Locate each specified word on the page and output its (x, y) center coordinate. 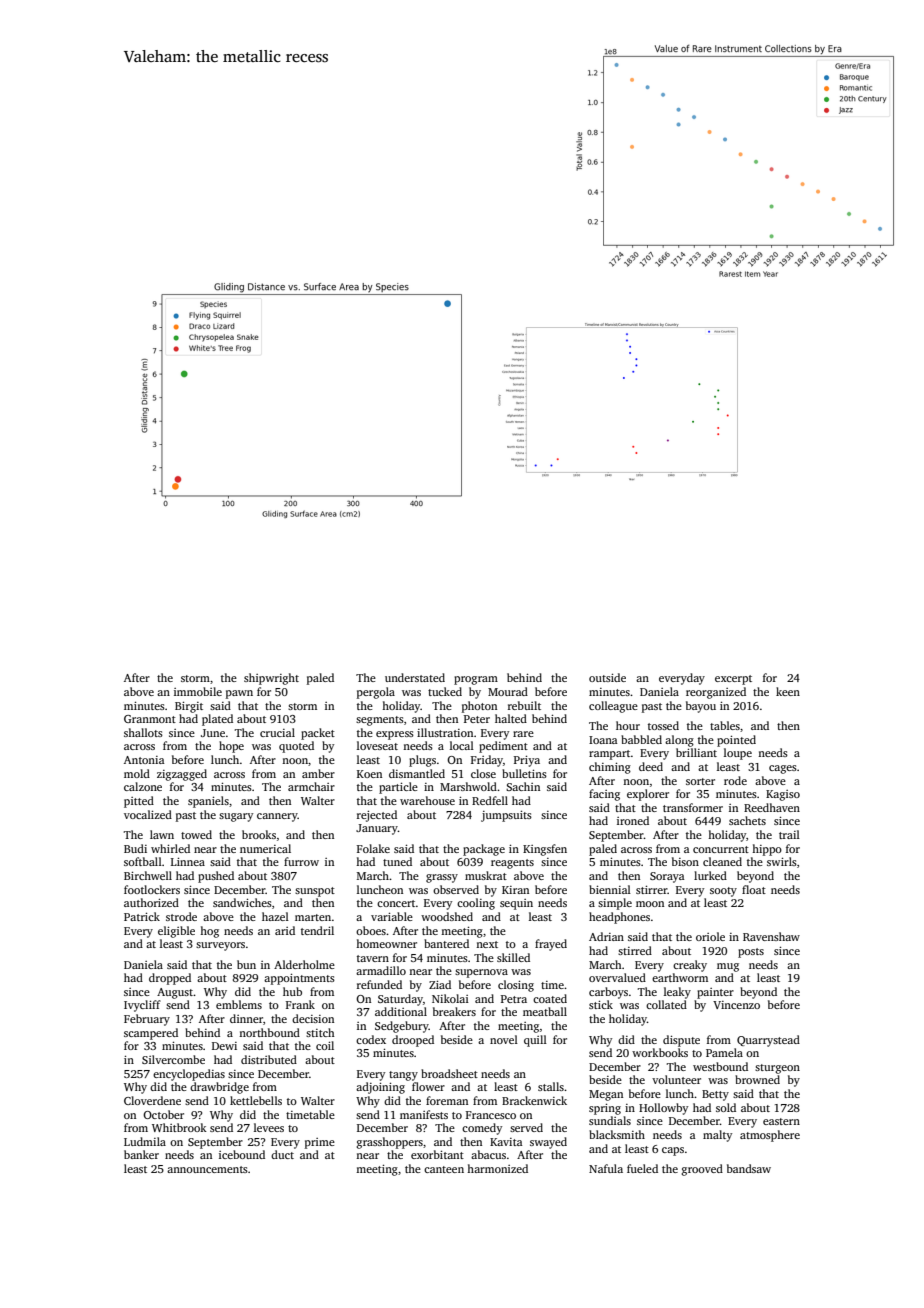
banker (141, 1154)
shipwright (271, 679)
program (476, 680)
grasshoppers (389, 1143)
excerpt (733, 680)
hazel (275, 916)
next (487, 944)
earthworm (680, 977)
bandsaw (749, 1168)
